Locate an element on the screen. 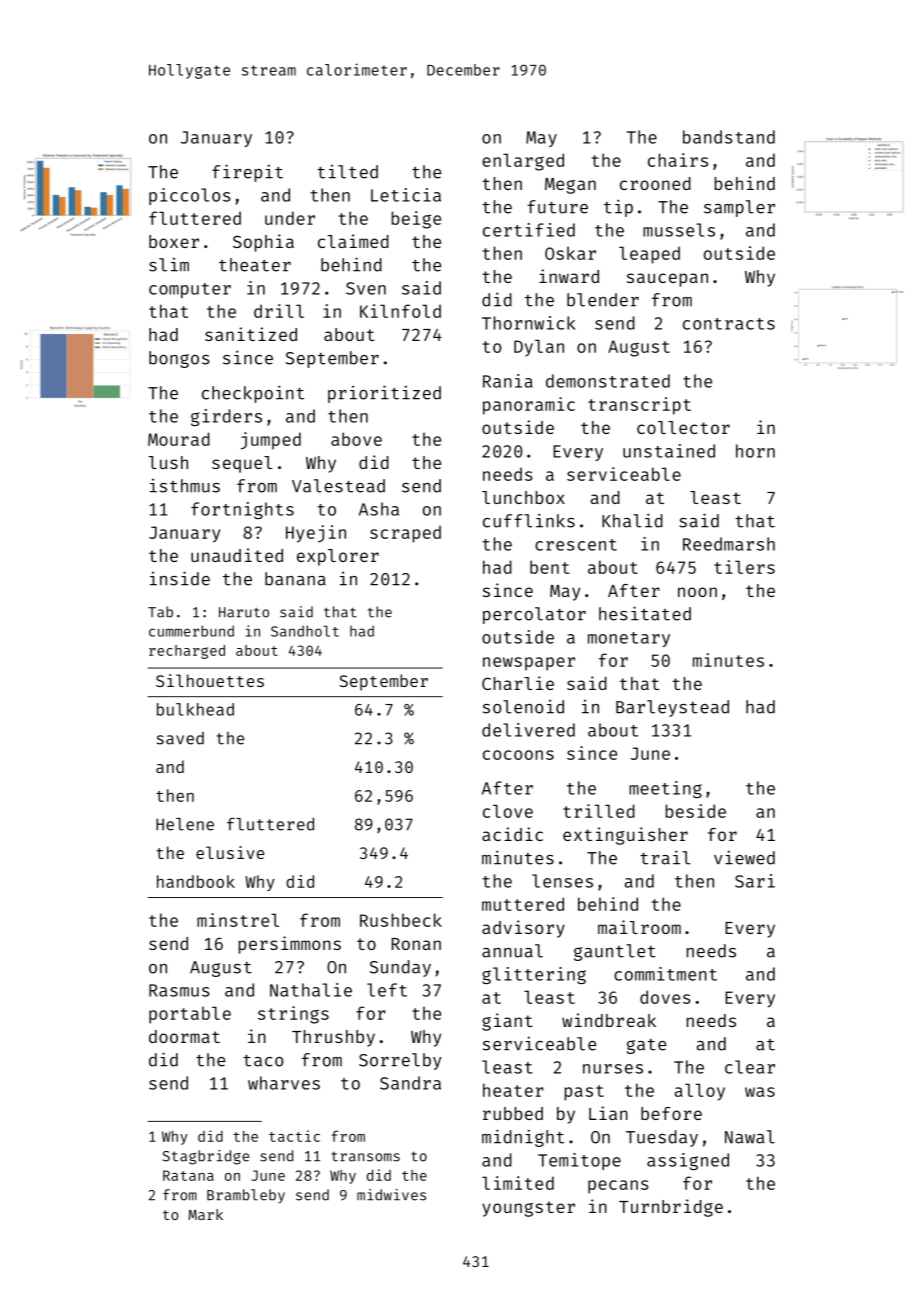 The image size is (924, 1314). elusive is located at coordinates (230, 852).
